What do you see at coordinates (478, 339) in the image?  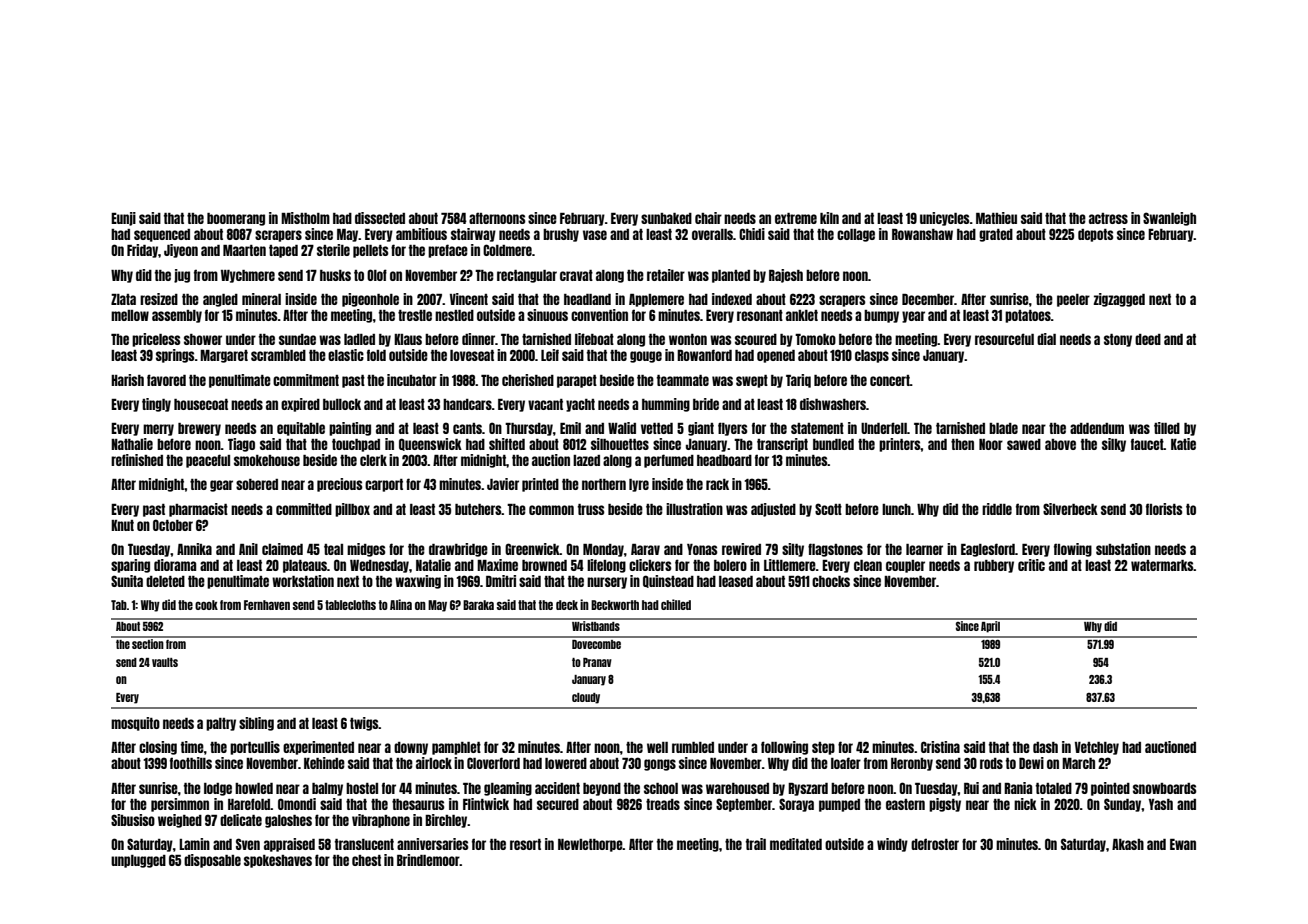 I see `dinner` at bounding box center [478, 339].
